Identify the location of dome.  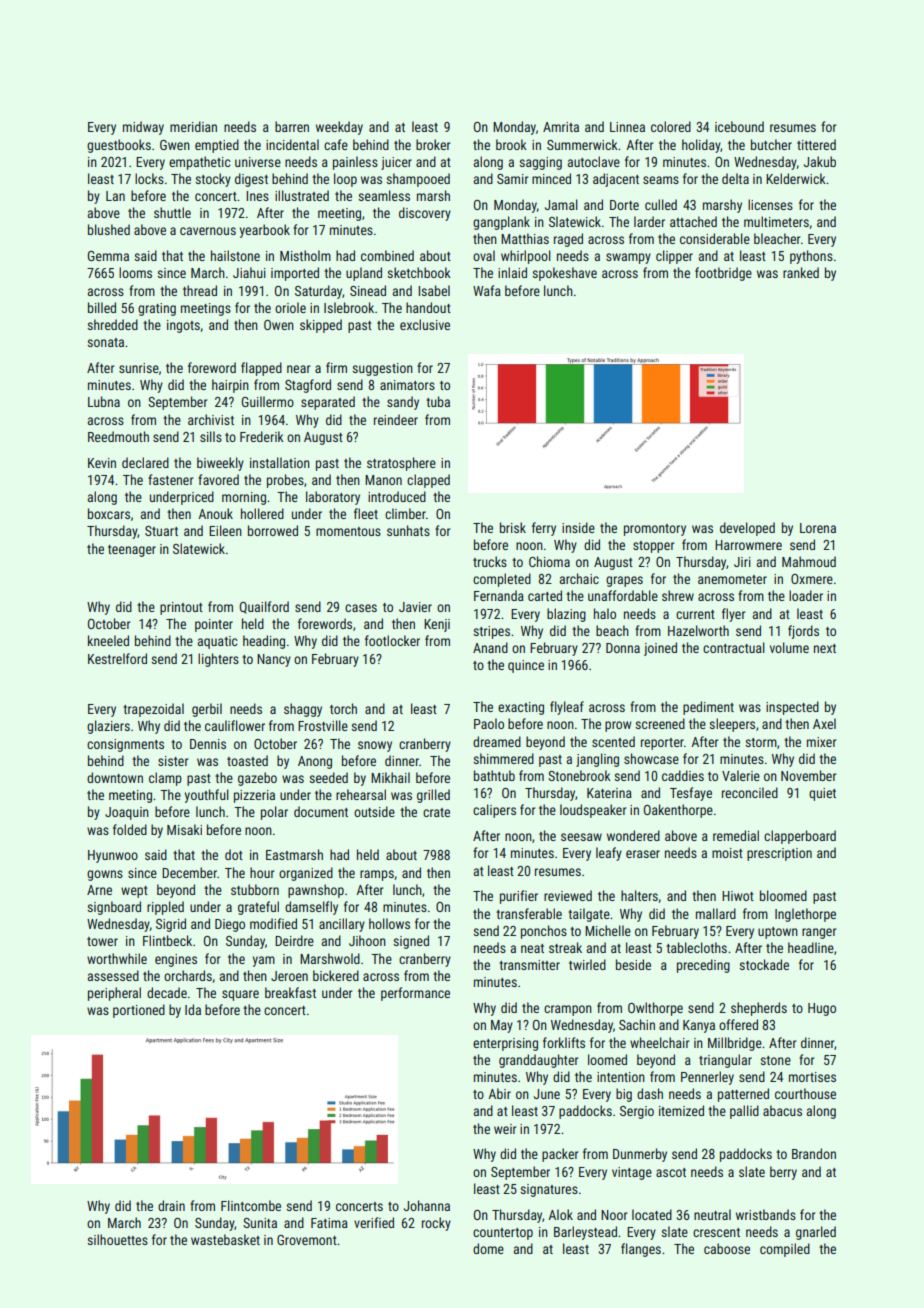
(488, 1248).
